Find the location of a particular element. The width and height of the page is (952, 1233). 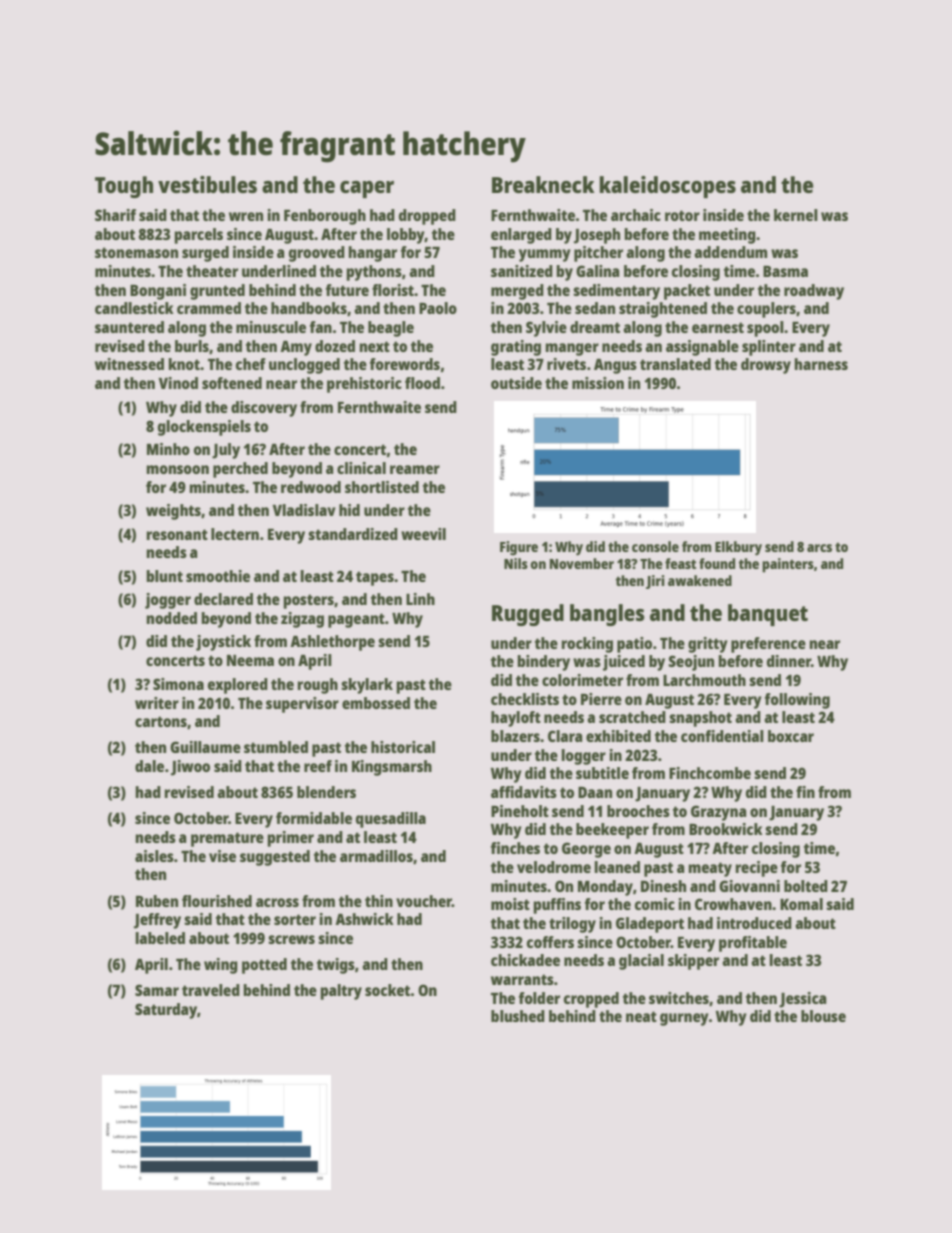

armadillos is located at coordinates (376, 856).
